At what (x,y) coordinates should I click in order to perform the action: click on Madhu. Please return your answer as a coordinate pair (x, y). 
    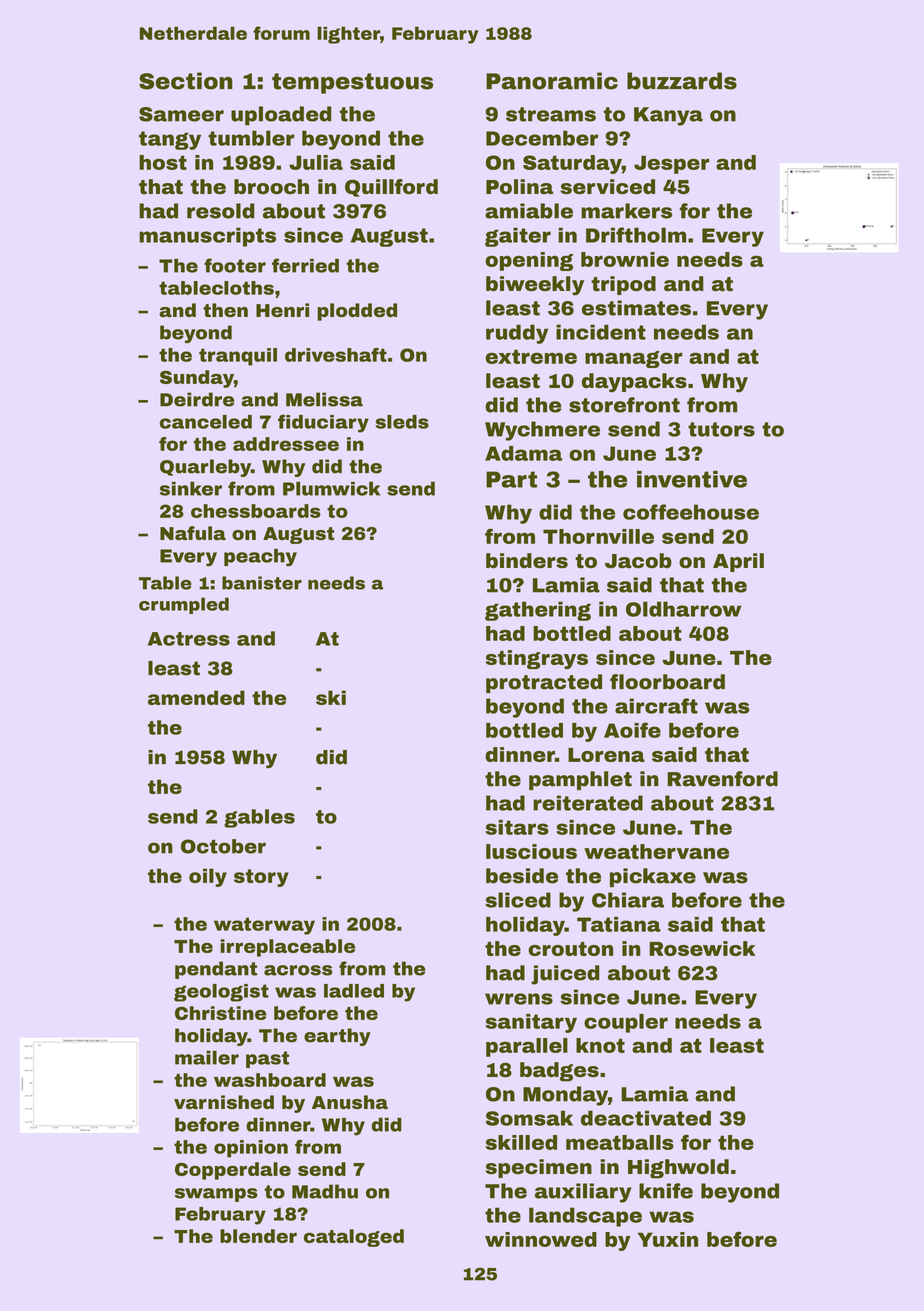
    Looking at the image, I should click on (325, 1191).
